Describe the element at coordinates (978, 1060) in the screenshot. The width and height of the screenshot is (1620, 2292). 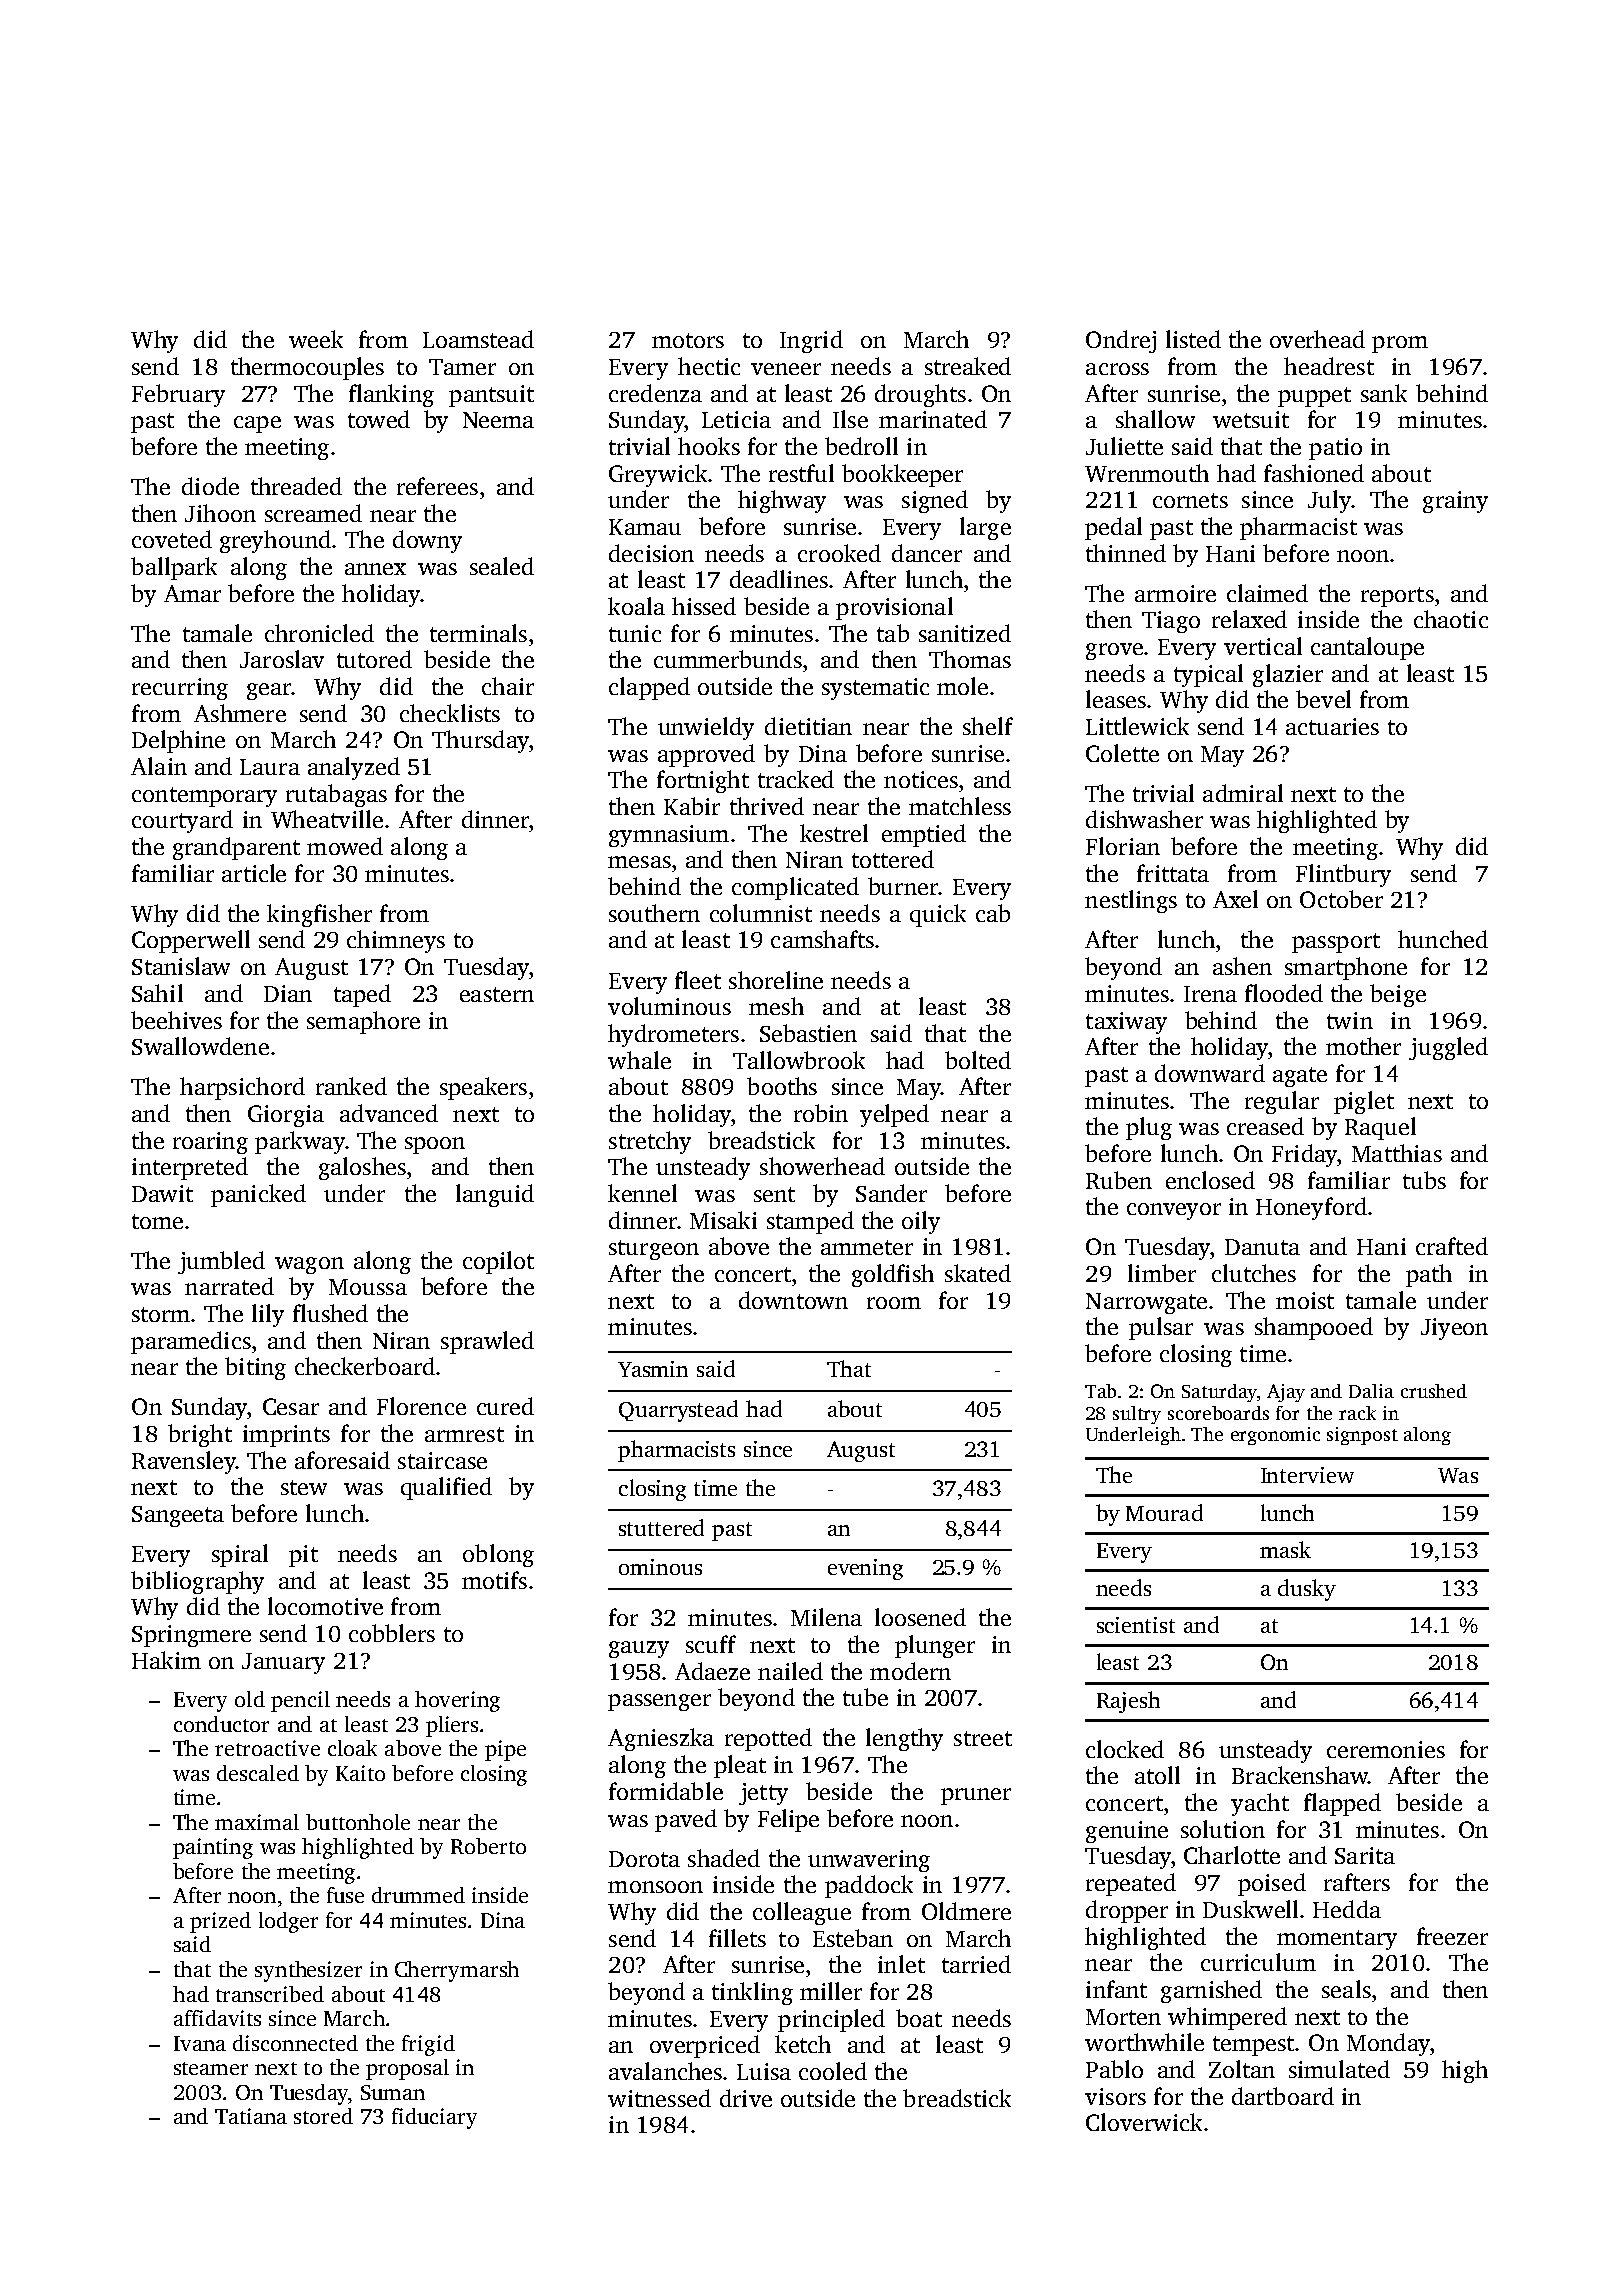
I see `bolted` at that location.
